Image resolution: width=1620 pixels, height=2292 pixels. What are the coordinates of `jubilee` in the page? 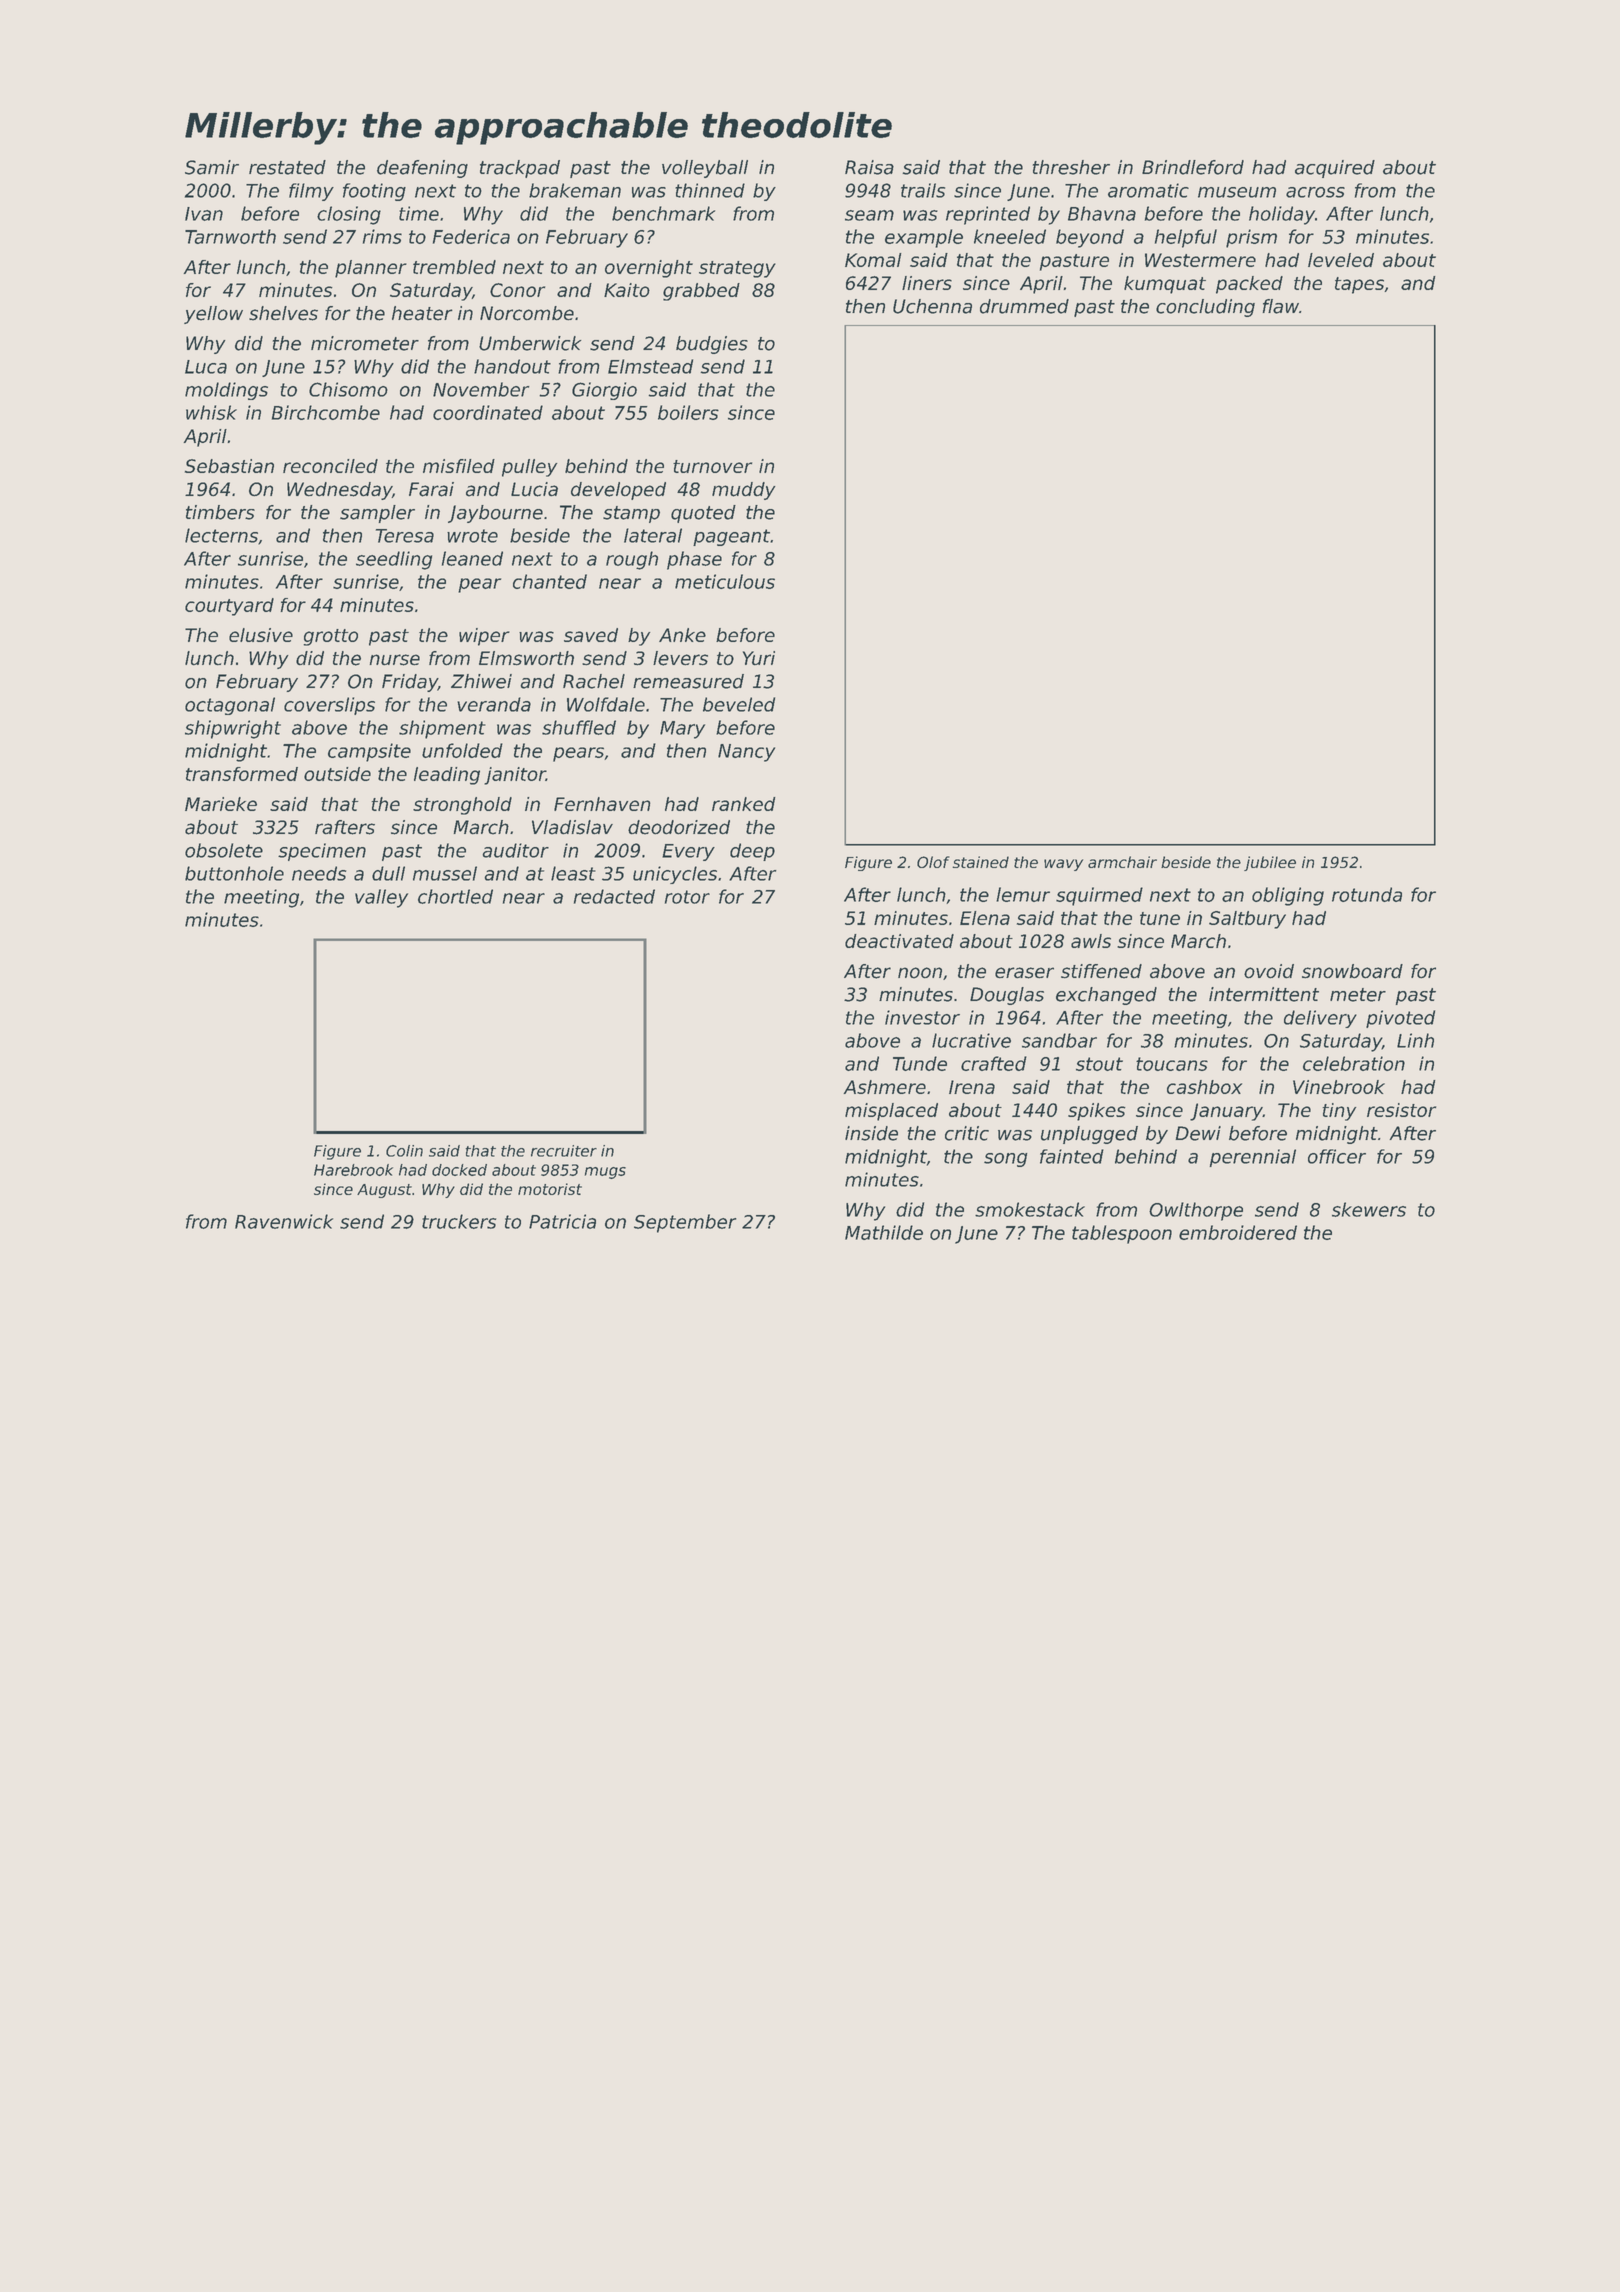 It's located at (1270, 863).
